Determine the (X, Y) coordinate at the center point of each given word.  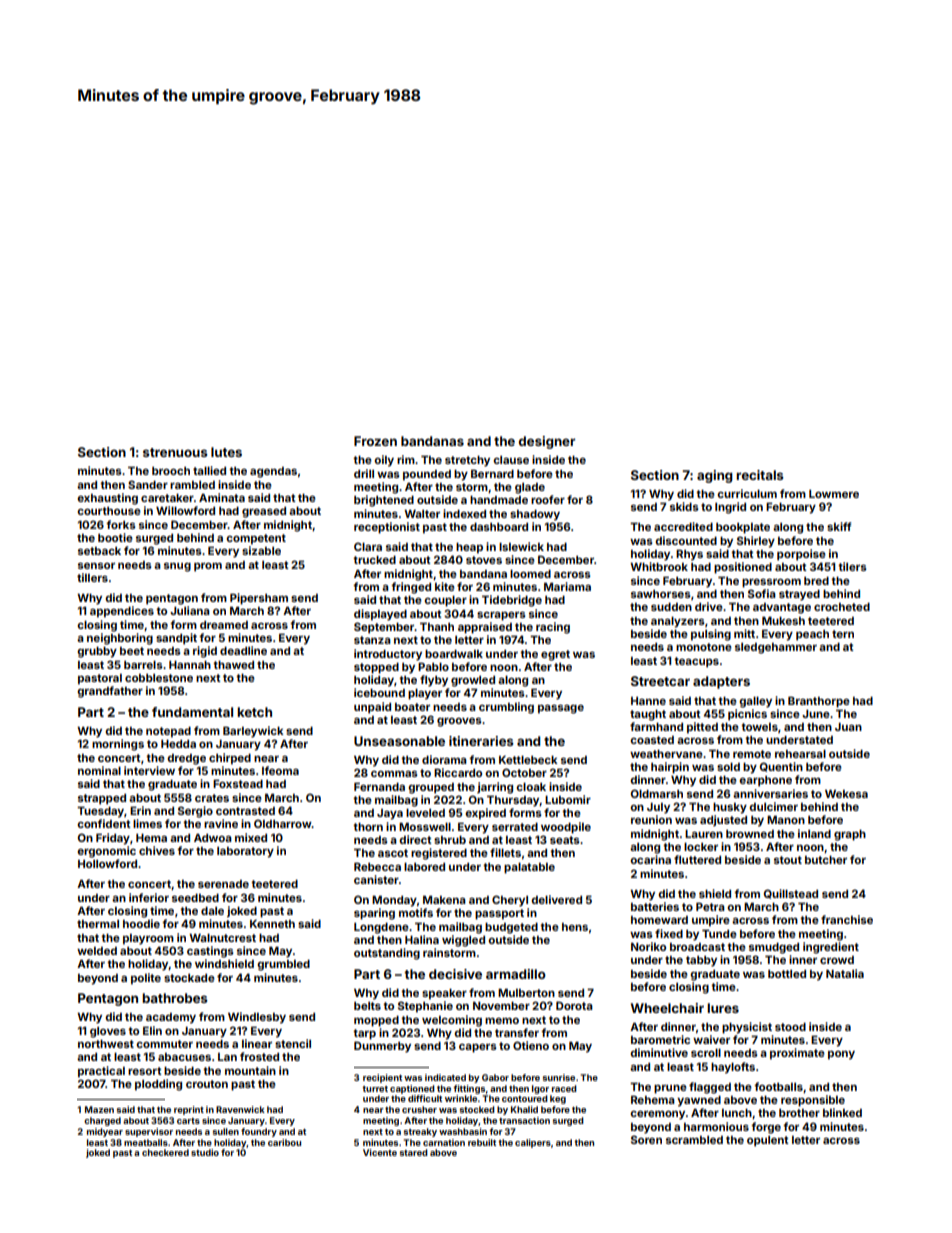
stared (414, 1152)
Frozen (375, 441)
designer (547, 442)
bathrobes (175, 998)
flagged (710, 1088)
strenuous (175, 452)
